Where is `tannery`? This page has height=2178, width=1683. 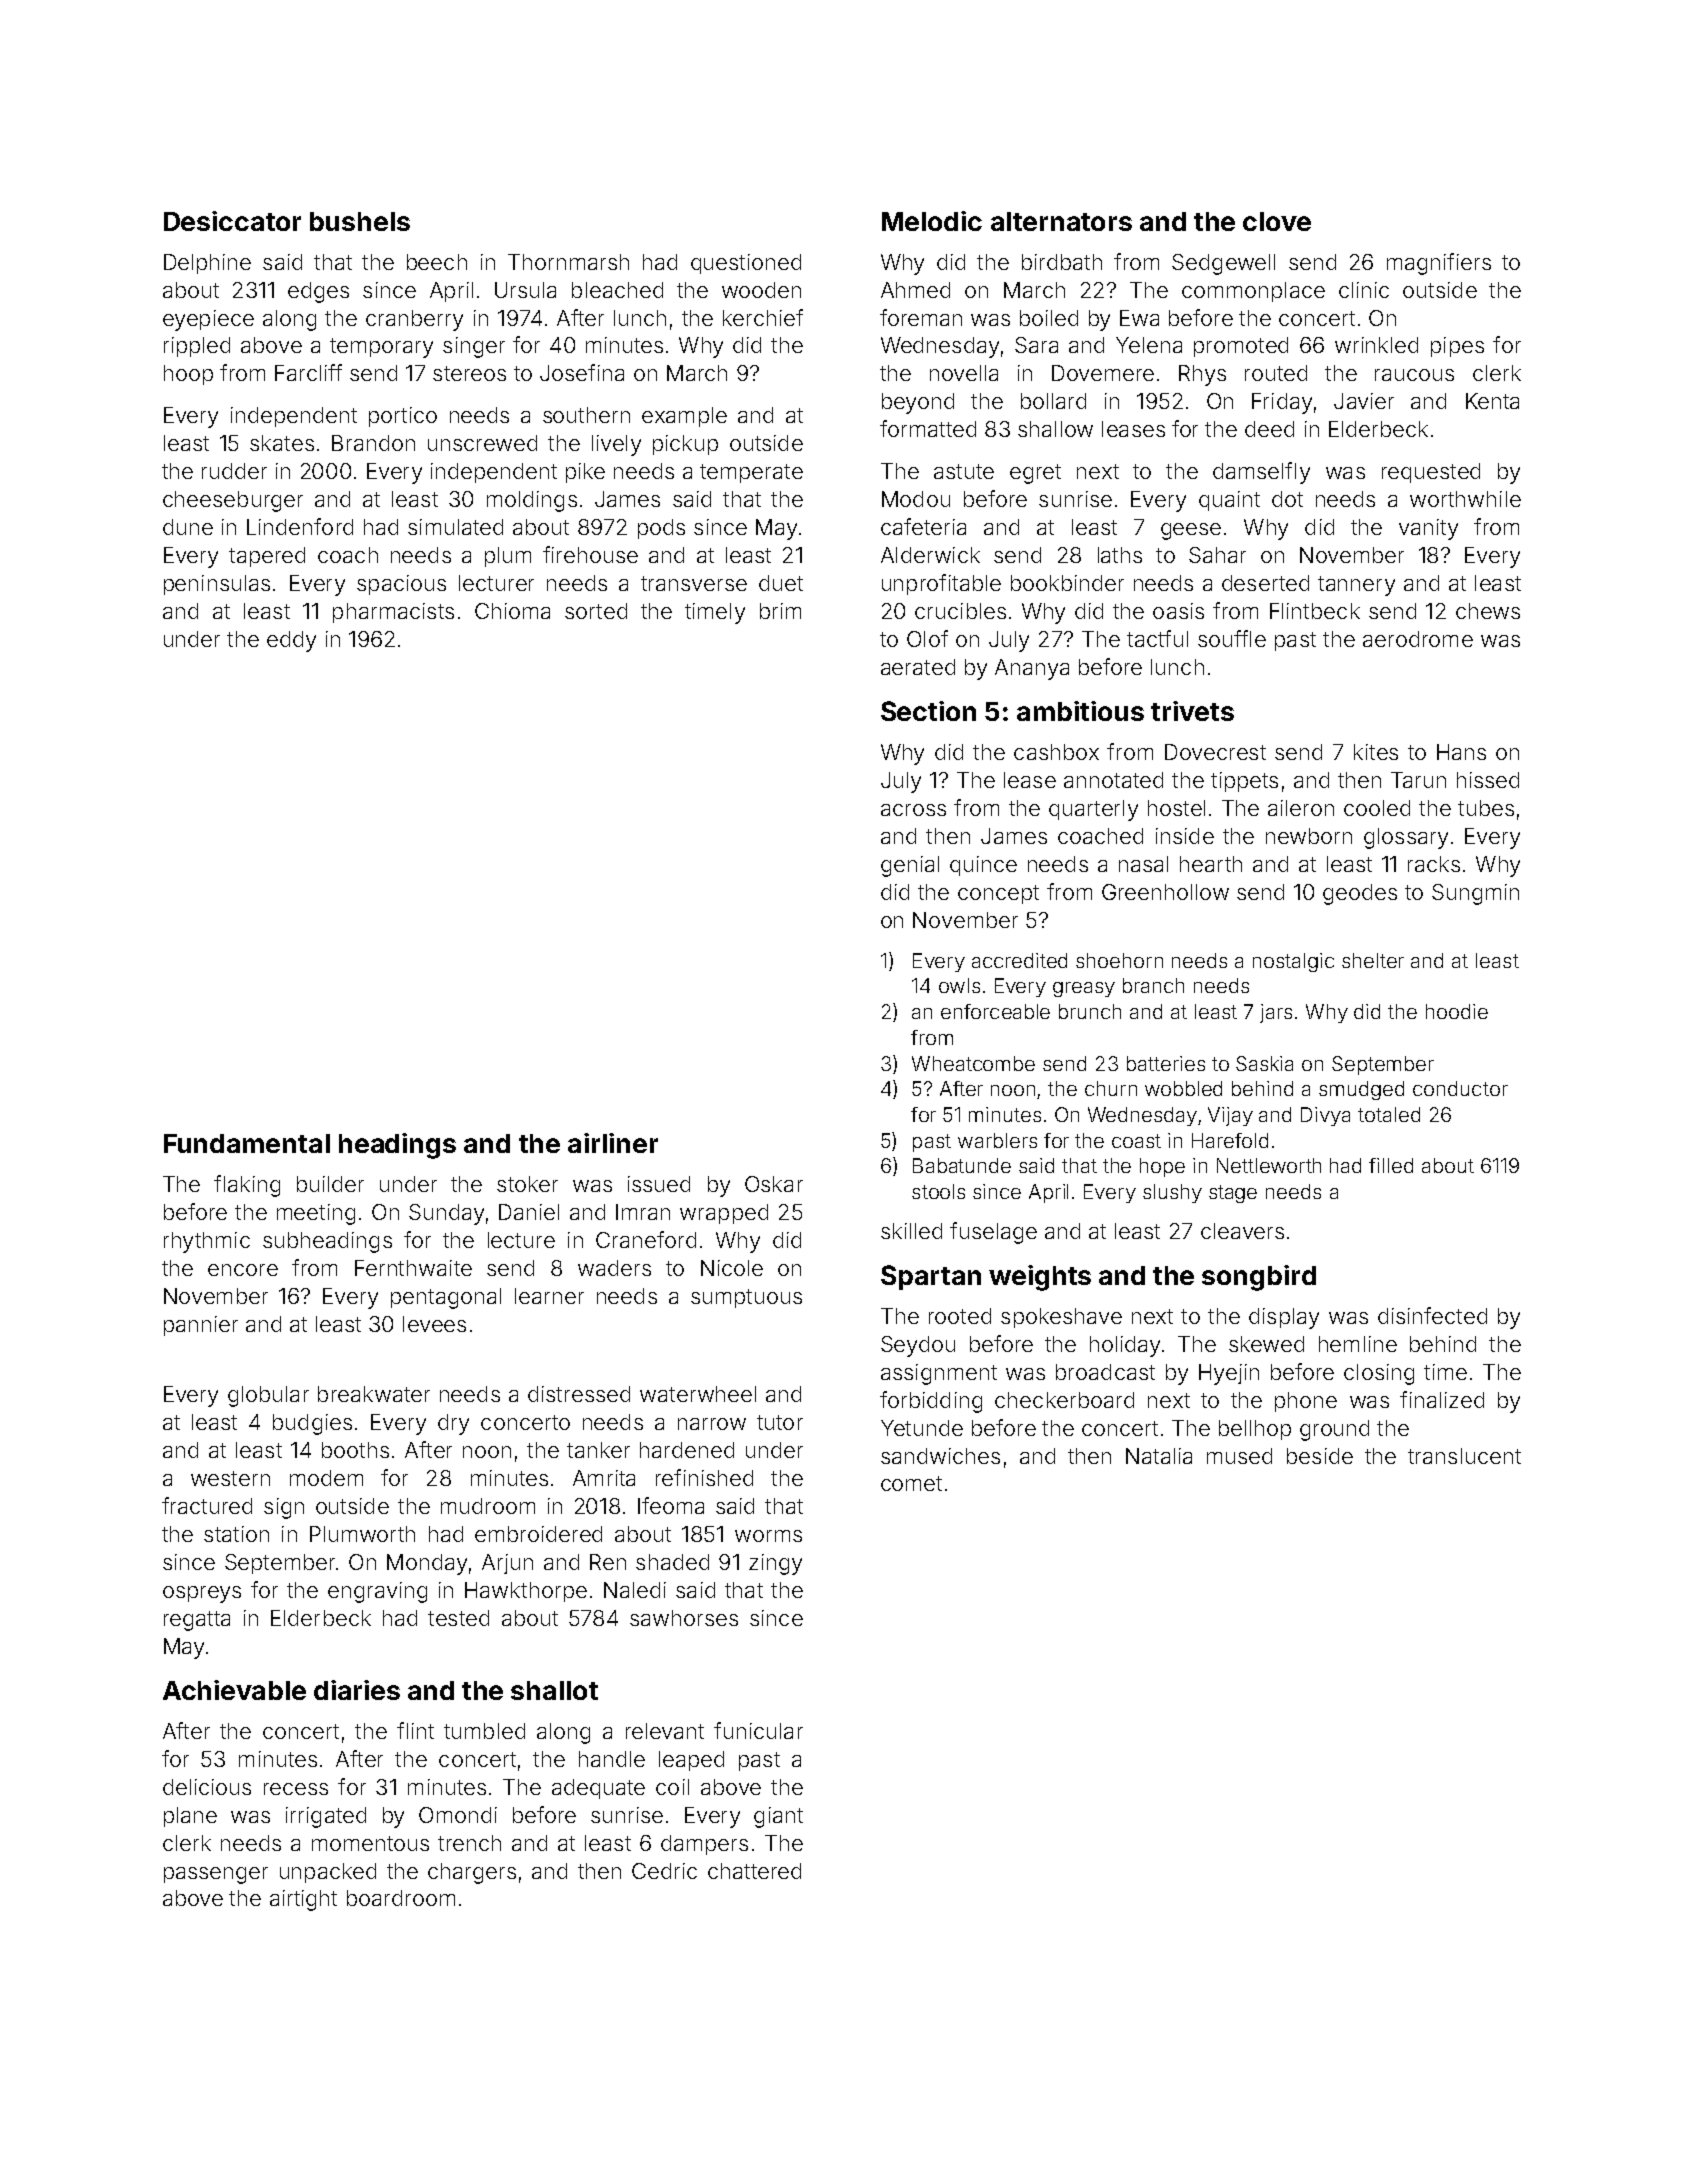 tannery is located at coordinates (1356, 586).
